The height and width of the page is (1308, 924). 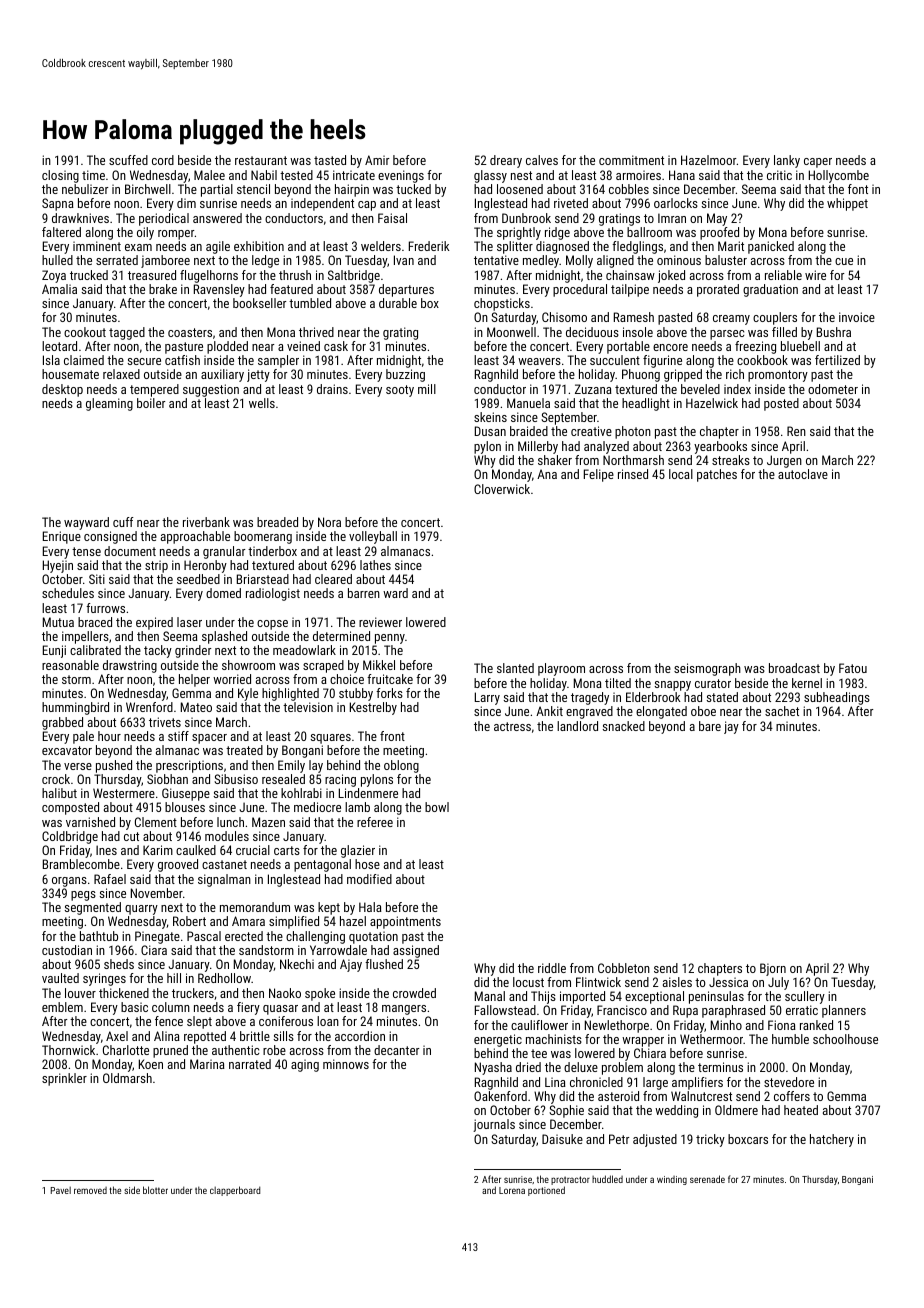 I want to click on planners, so click(x=844, y=1011).
